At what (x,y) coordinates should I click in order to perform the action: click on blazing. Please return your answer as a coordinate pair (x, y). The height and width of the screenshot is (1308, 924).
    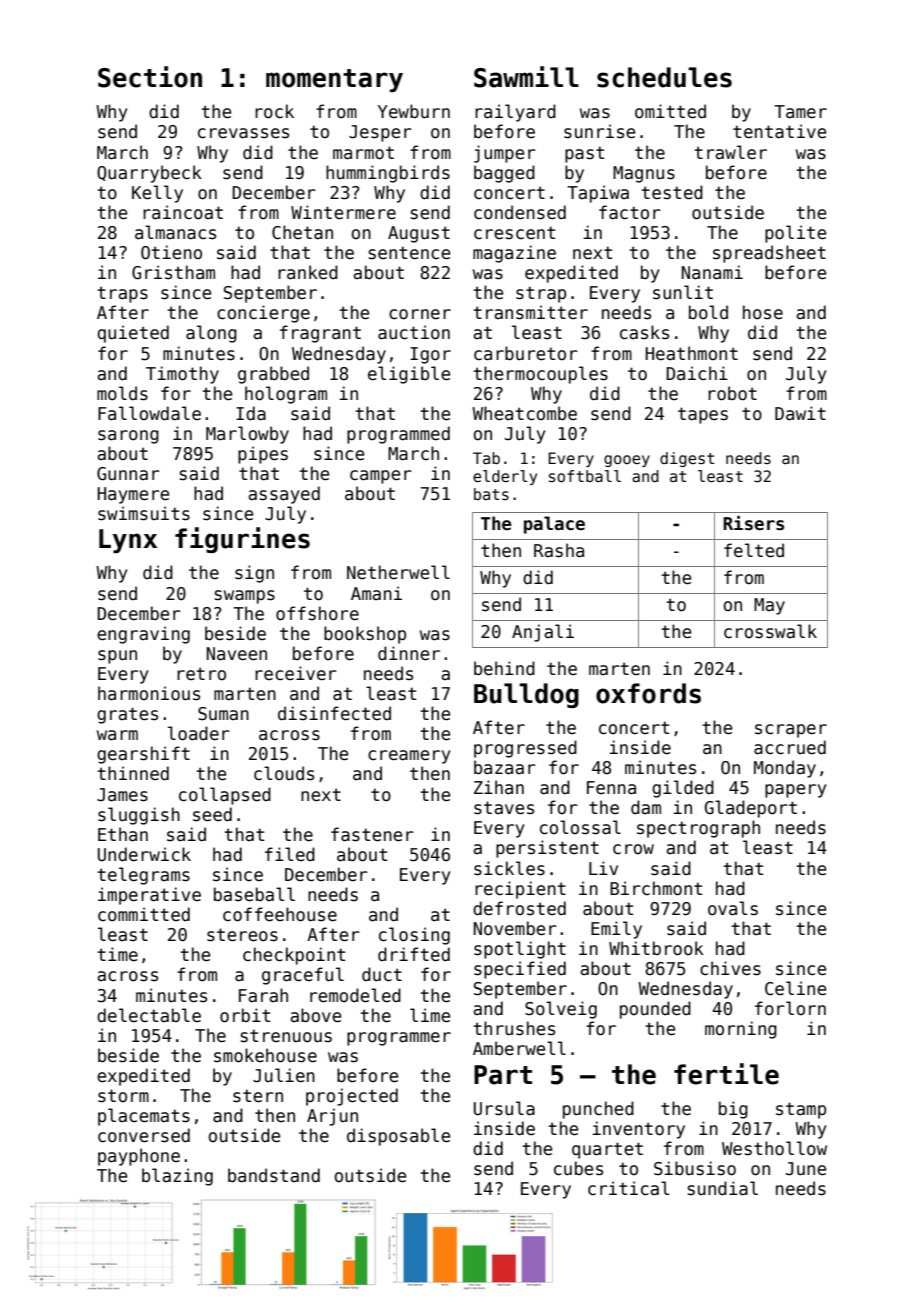
    Looking at the image, I should click on (177, 1177).
